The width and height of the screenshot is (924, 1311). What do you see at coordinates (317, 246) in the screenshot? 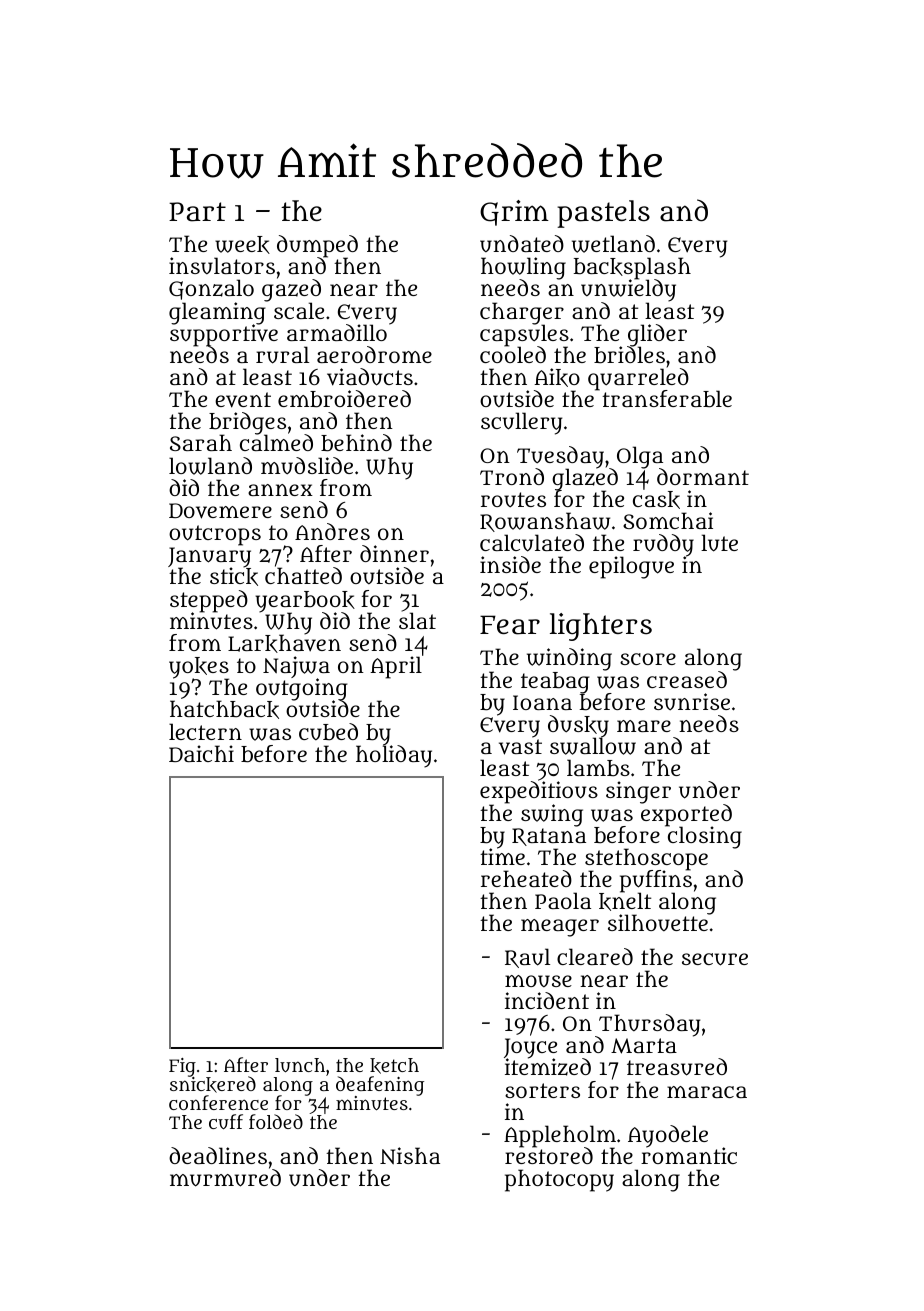
I see `dumped` at bounding box center [317, 246].
